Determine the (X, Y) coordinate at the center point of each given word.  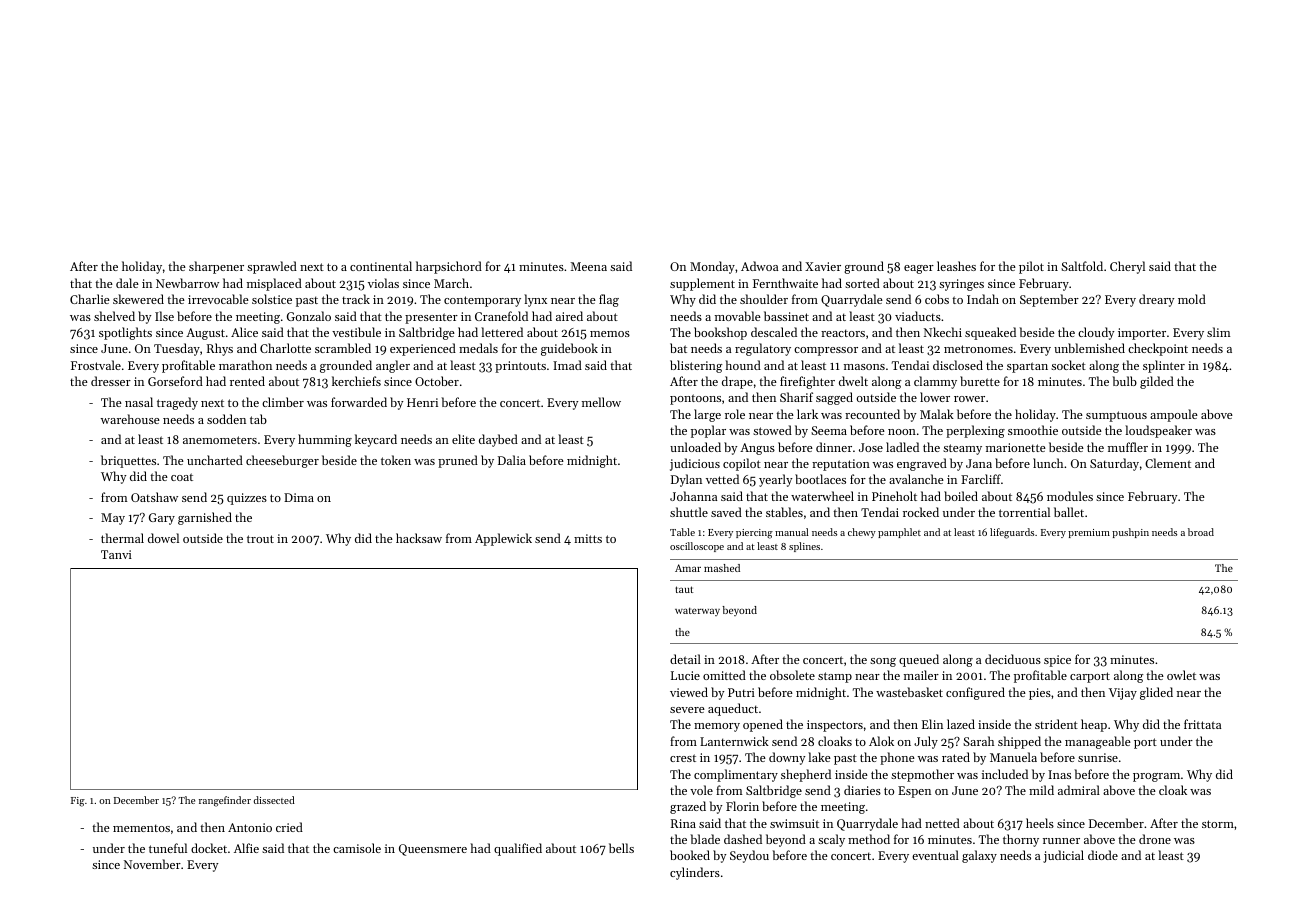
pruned (458, 461)
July (926, 742)
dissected (274, 800)
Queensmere (433, 850)
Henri (422, 402)
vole (701, 790)
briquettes (128, 461)
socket (1068, 365)
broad (1201, 532)
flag (609, 300)
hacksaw (419, 538)
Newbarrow (187, 283)
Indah (983, 299)
